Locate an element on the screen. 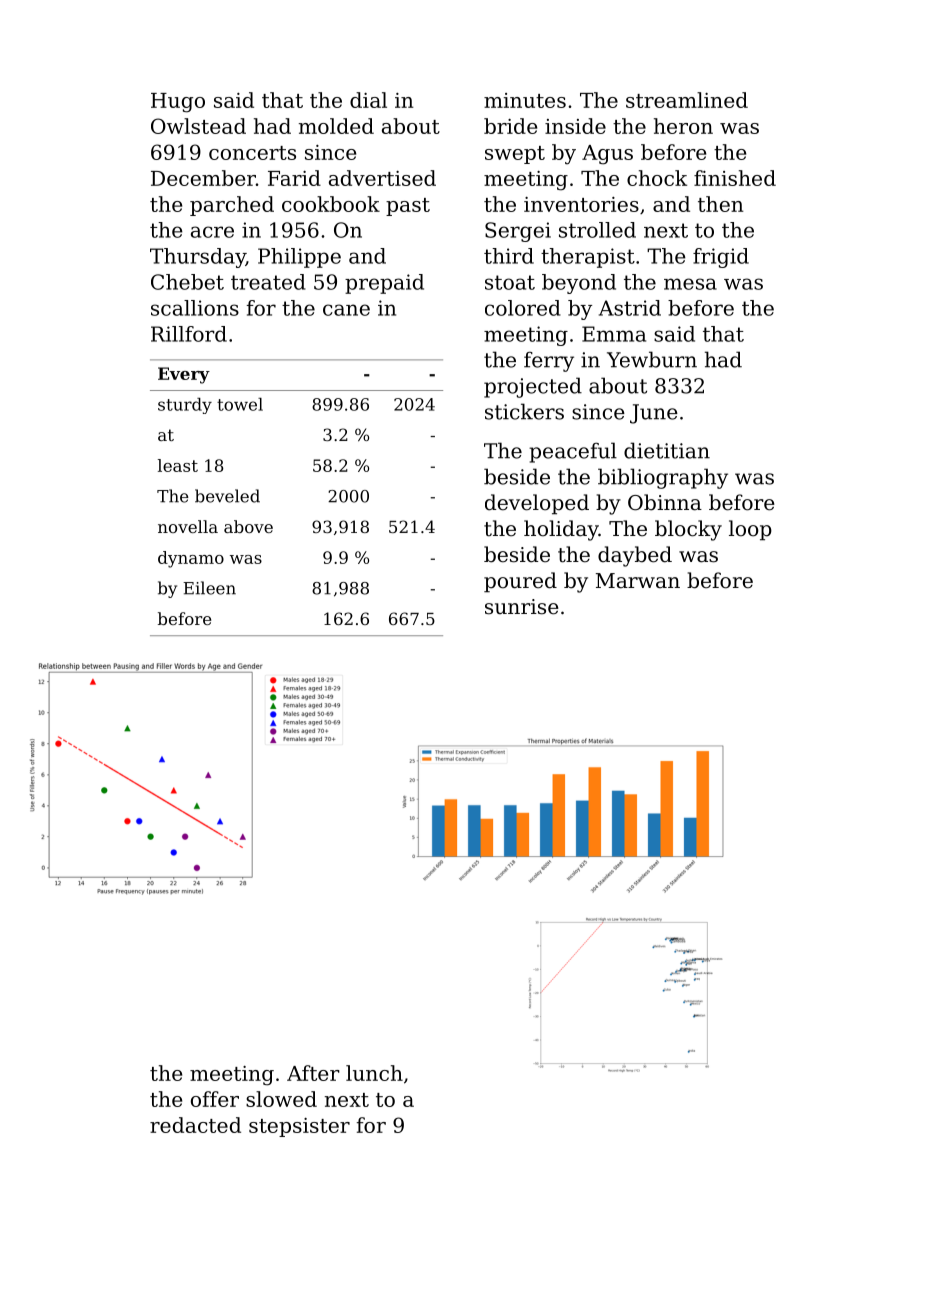 The width and height of the screenshot is (927, 1315). inside is located at coordinates (575, 126).
